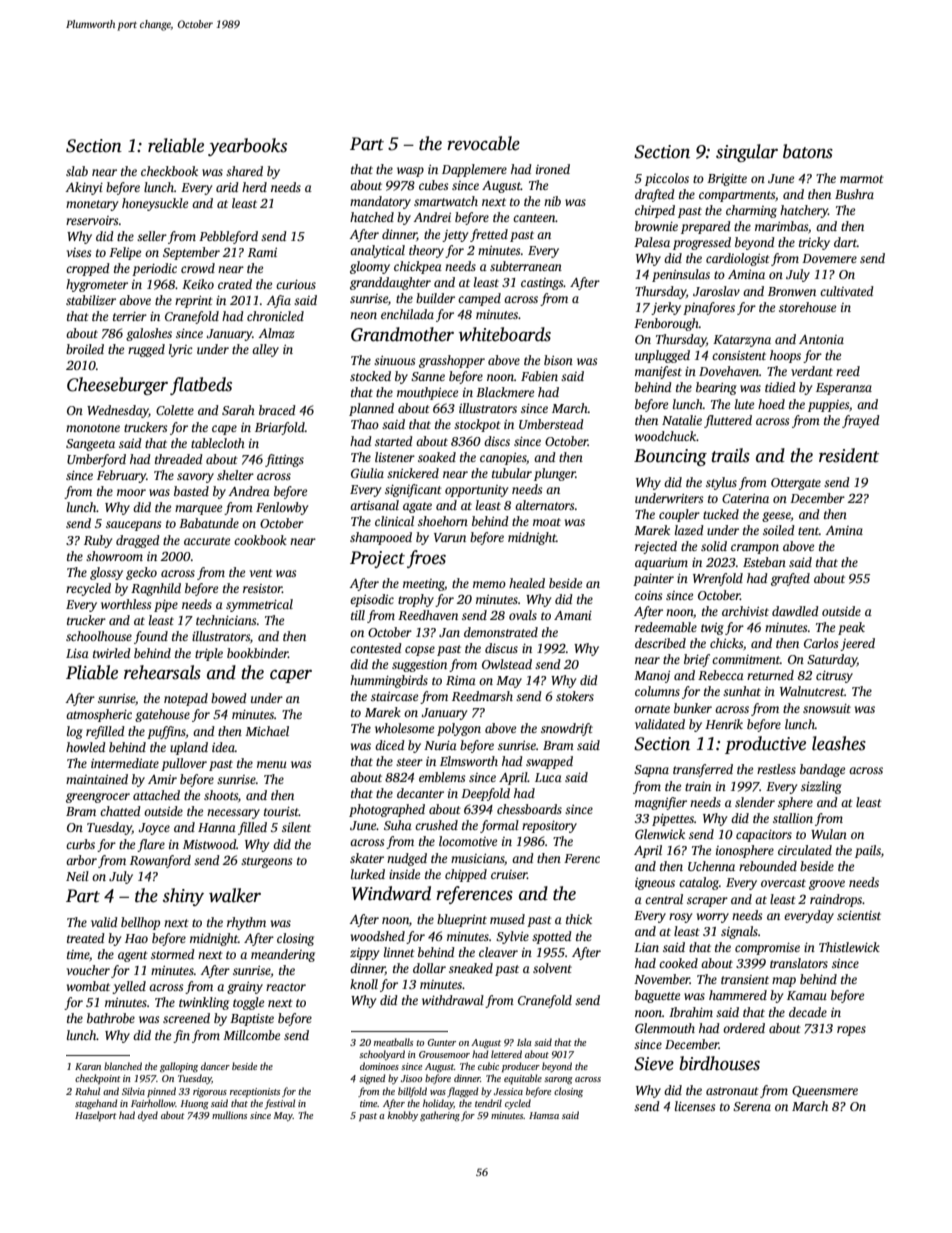 The width and height of the screenshot is (952, 1233). Describe the element at coordinates (229, 698) in the screenshot. I see `bowed` at that location.
